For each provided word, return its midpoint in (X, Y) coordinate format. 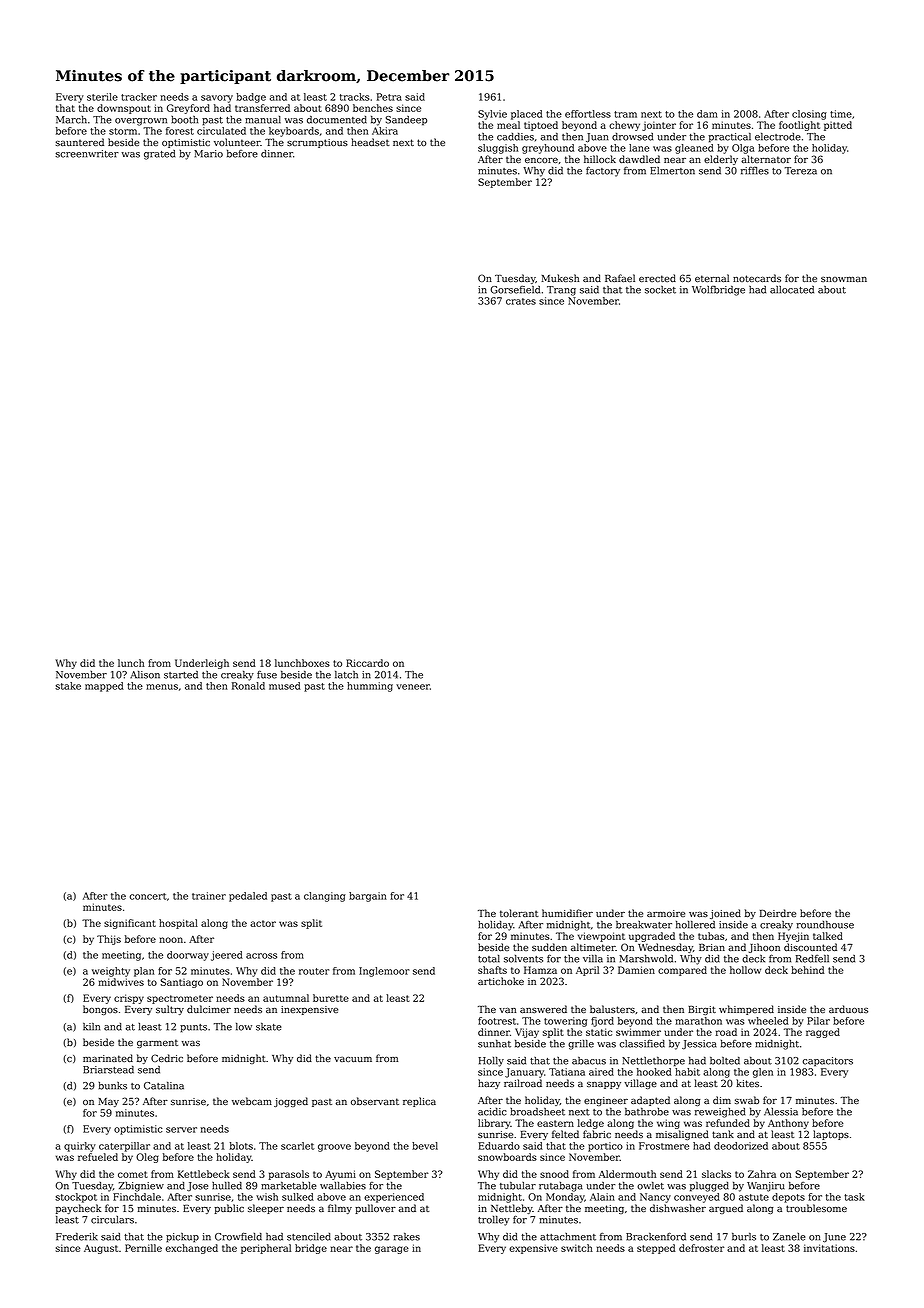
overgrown (141, 122)
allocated (792, 290)
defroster (701, 1248)
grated (159, 155)
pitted (838, 126)
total (489, 959)
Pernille (143, 1248)
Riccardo (367, 663)
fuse (267, 674)
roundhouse (825, 925)
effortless (588, 114)
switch (577, 1248)
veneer (413, 687)
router (314, 971)
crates (521, 301)
